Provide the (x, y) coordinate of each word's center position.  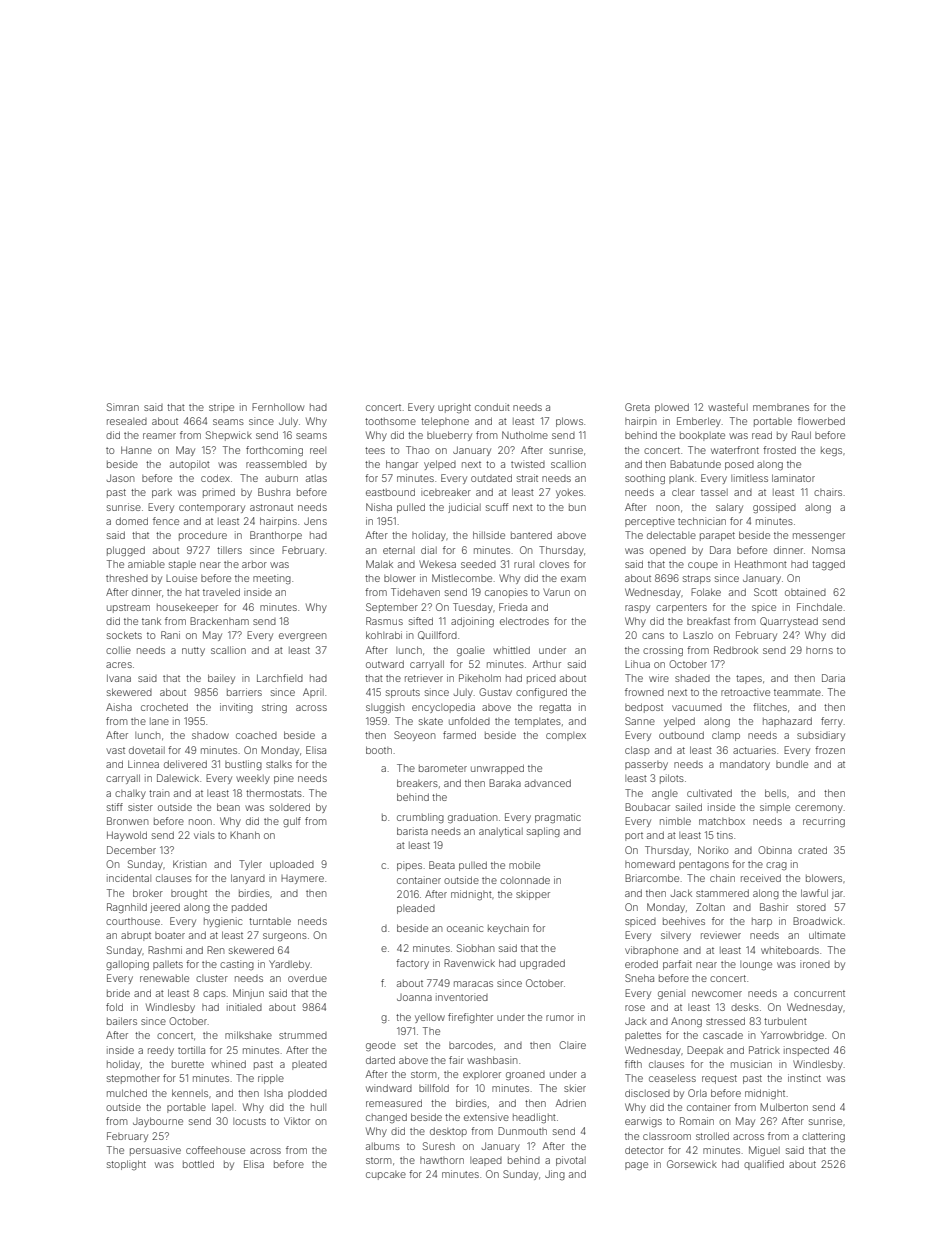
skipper (533, 895)
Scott (765, 592)
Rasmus (384, 621)
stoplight (126, 1165)
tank (151, 621)
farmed (459, 735)
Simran (123, 407)
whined (228, 1064)
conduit (492, 407)
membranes (781, 407)
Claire (572, 1045)
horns (819, 650)
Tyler (250, 865)
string (274, 708)
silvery (676, 936)
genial (671, 994)
